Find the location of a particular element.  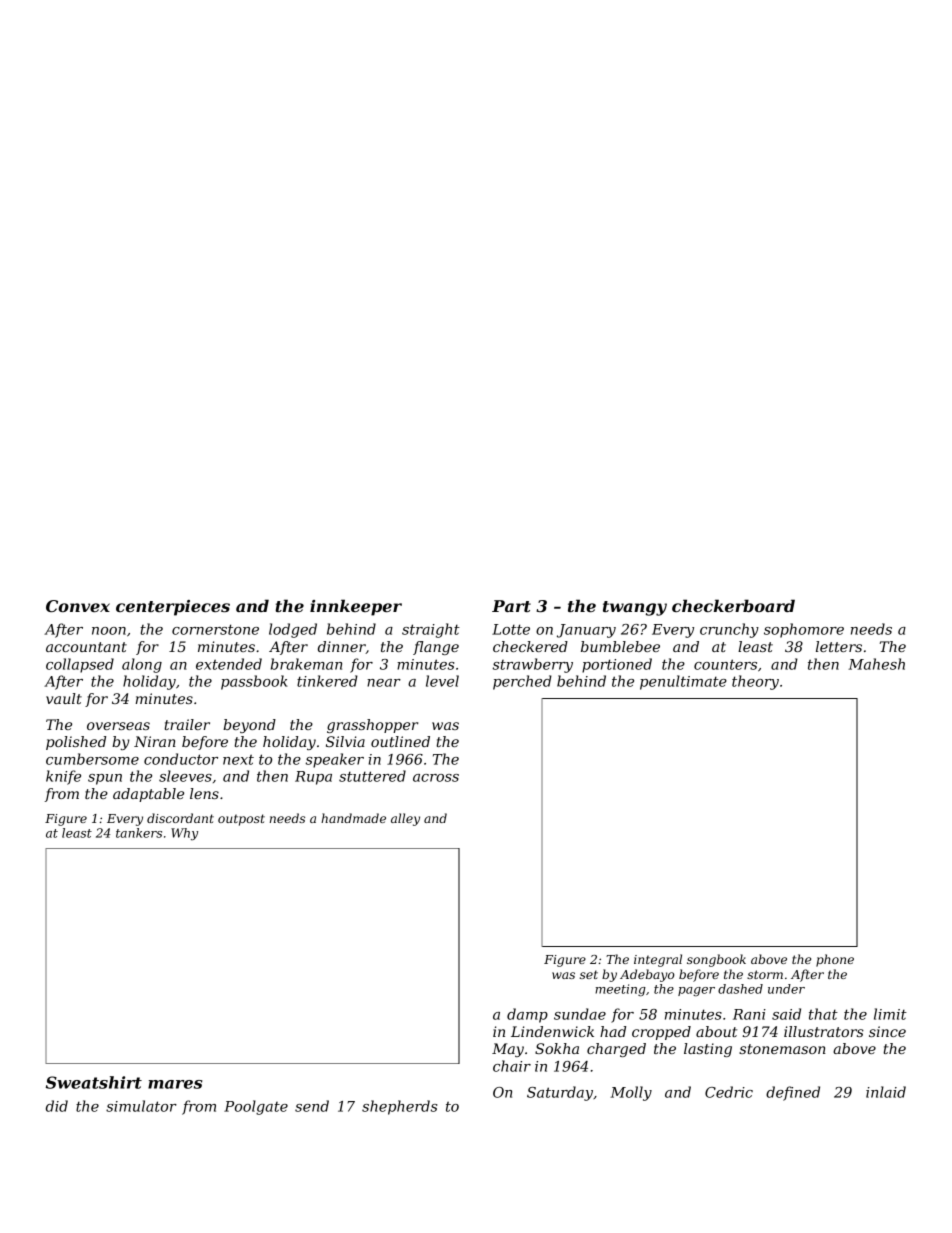

alley is located at coordinates (405, 819).
